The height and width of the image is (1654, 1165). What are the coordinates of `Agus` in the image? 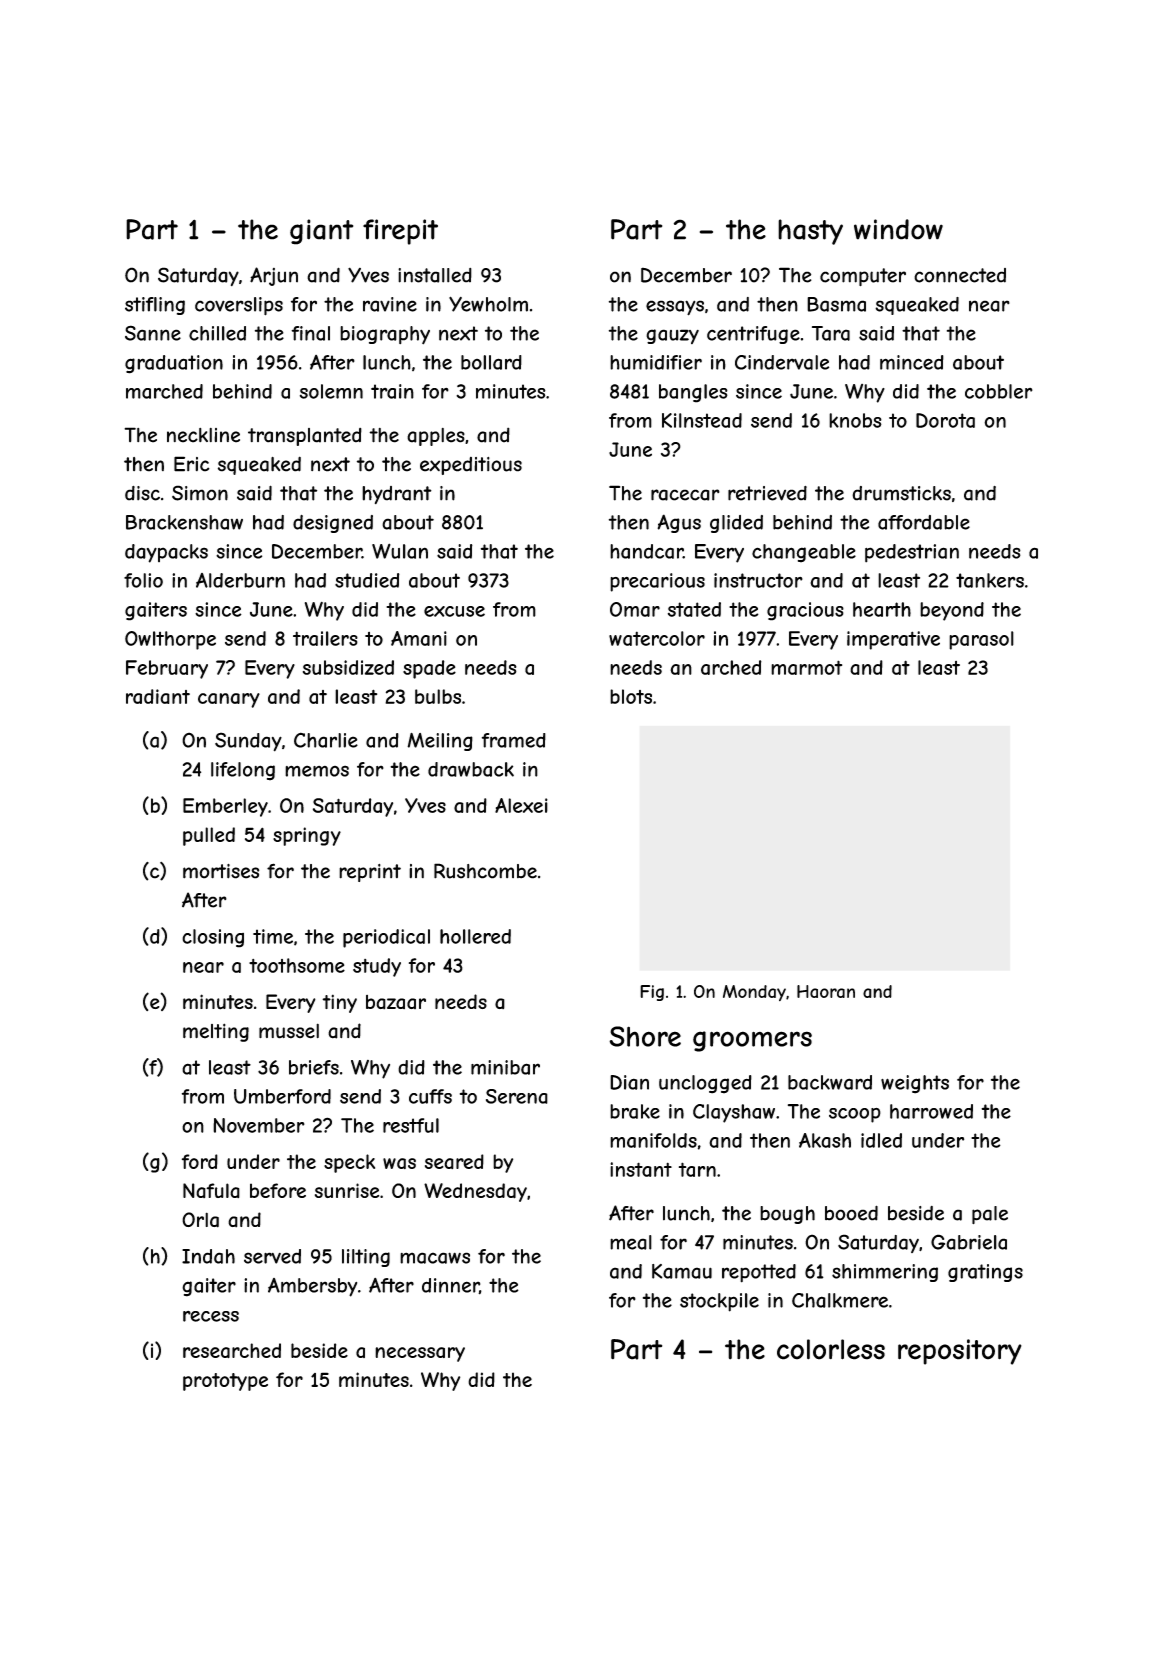 It's located at (679, 523).
